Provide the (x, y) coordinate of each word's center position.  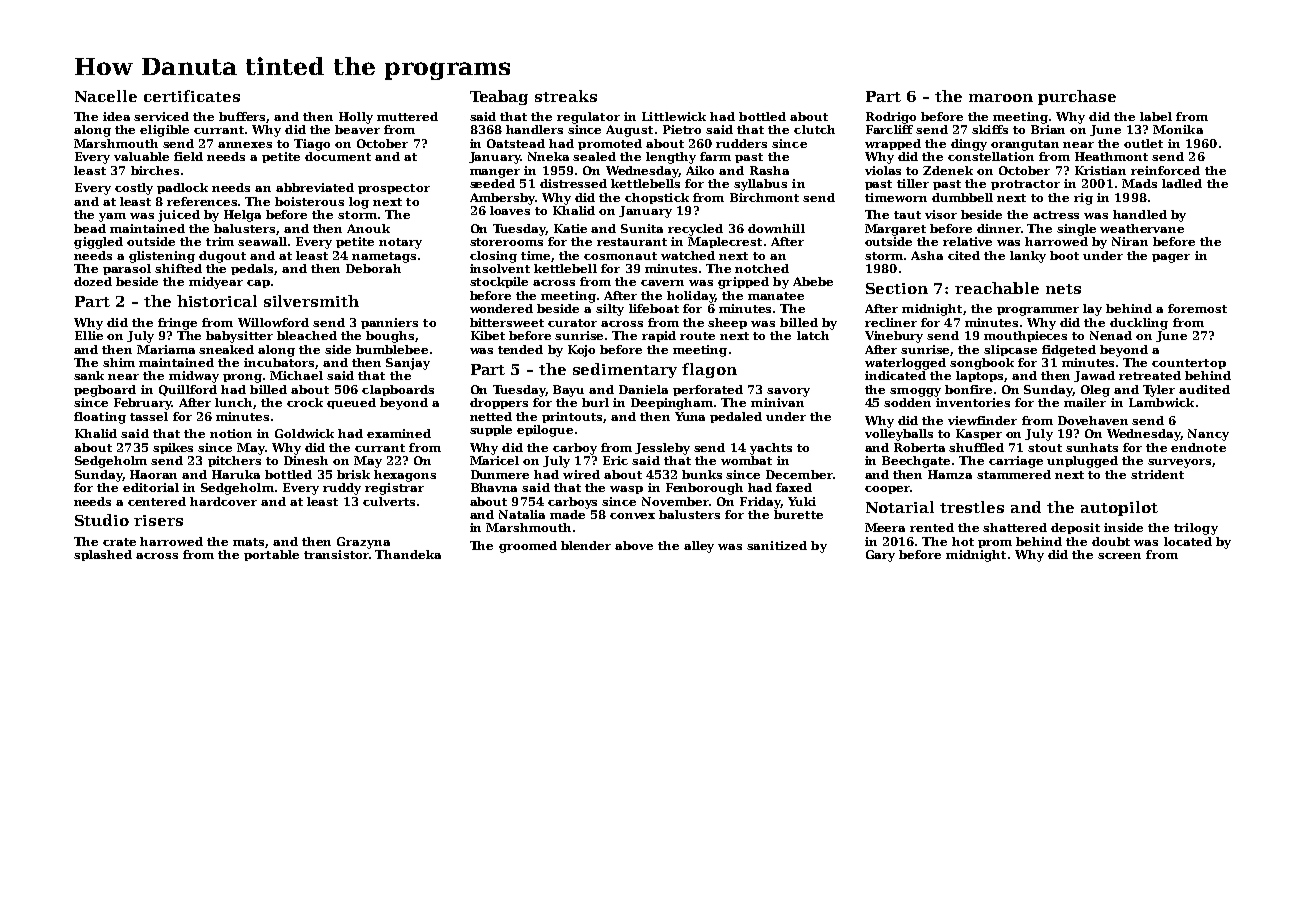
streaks (566, 96)
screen (1119, 556)
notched (762, 268)
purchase (1077, 97)
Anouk (368, 228)
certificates (192, 96)
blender (586, 545)
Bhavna (494, 487)
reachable (997, 288)
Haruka (236, 474)
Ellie (89, 335)
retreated (1150, 375)
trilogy (1196, 529)
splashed (103, 555)
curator (572, 323)
